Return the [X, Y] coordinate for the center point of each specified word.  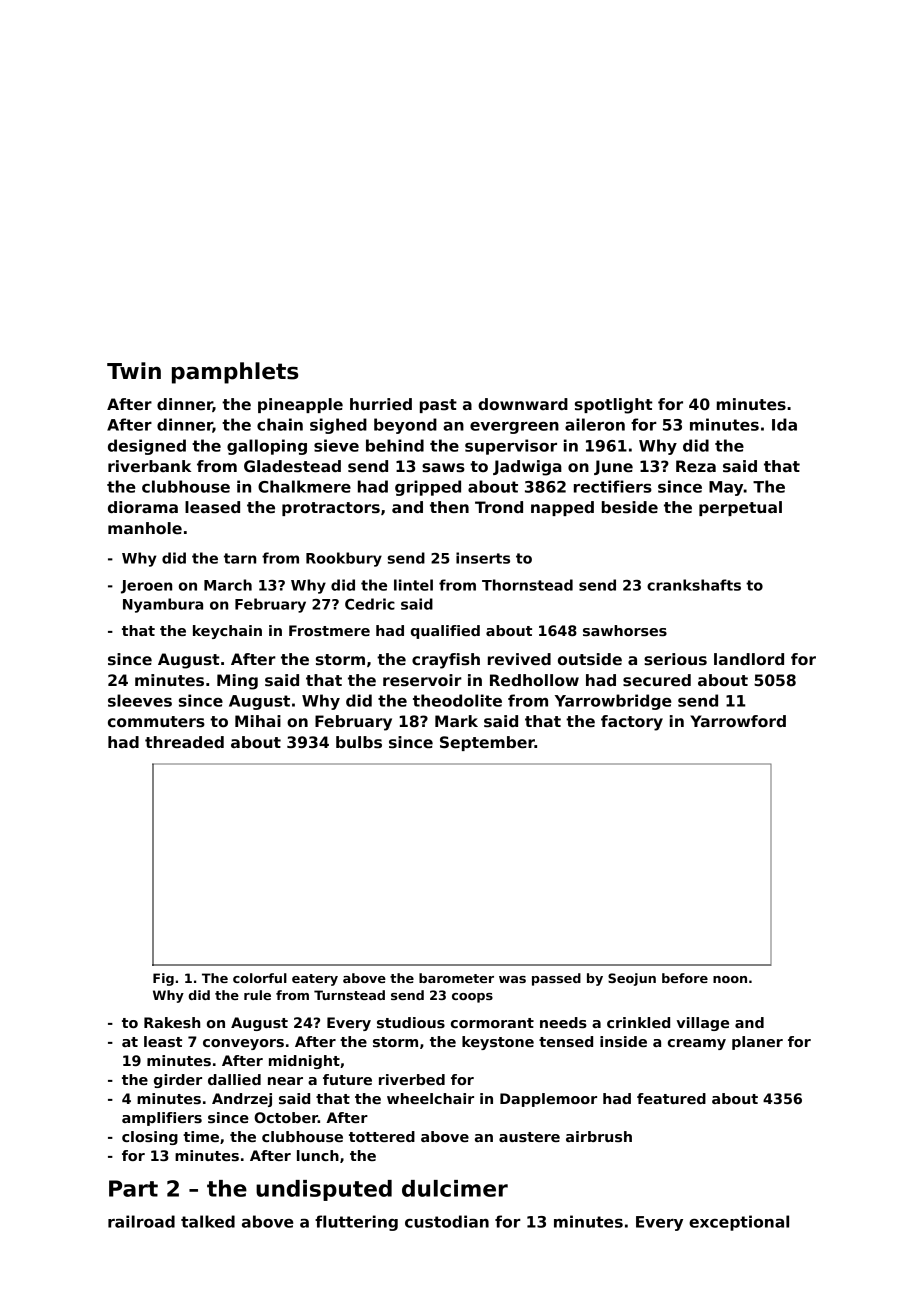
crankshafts [694, 585]
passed [556, 979]
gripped [428, 488]
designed [147, 447]
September [487, 743]
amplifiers [162, 1119]
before [685, 978]
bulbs [359, 742]
